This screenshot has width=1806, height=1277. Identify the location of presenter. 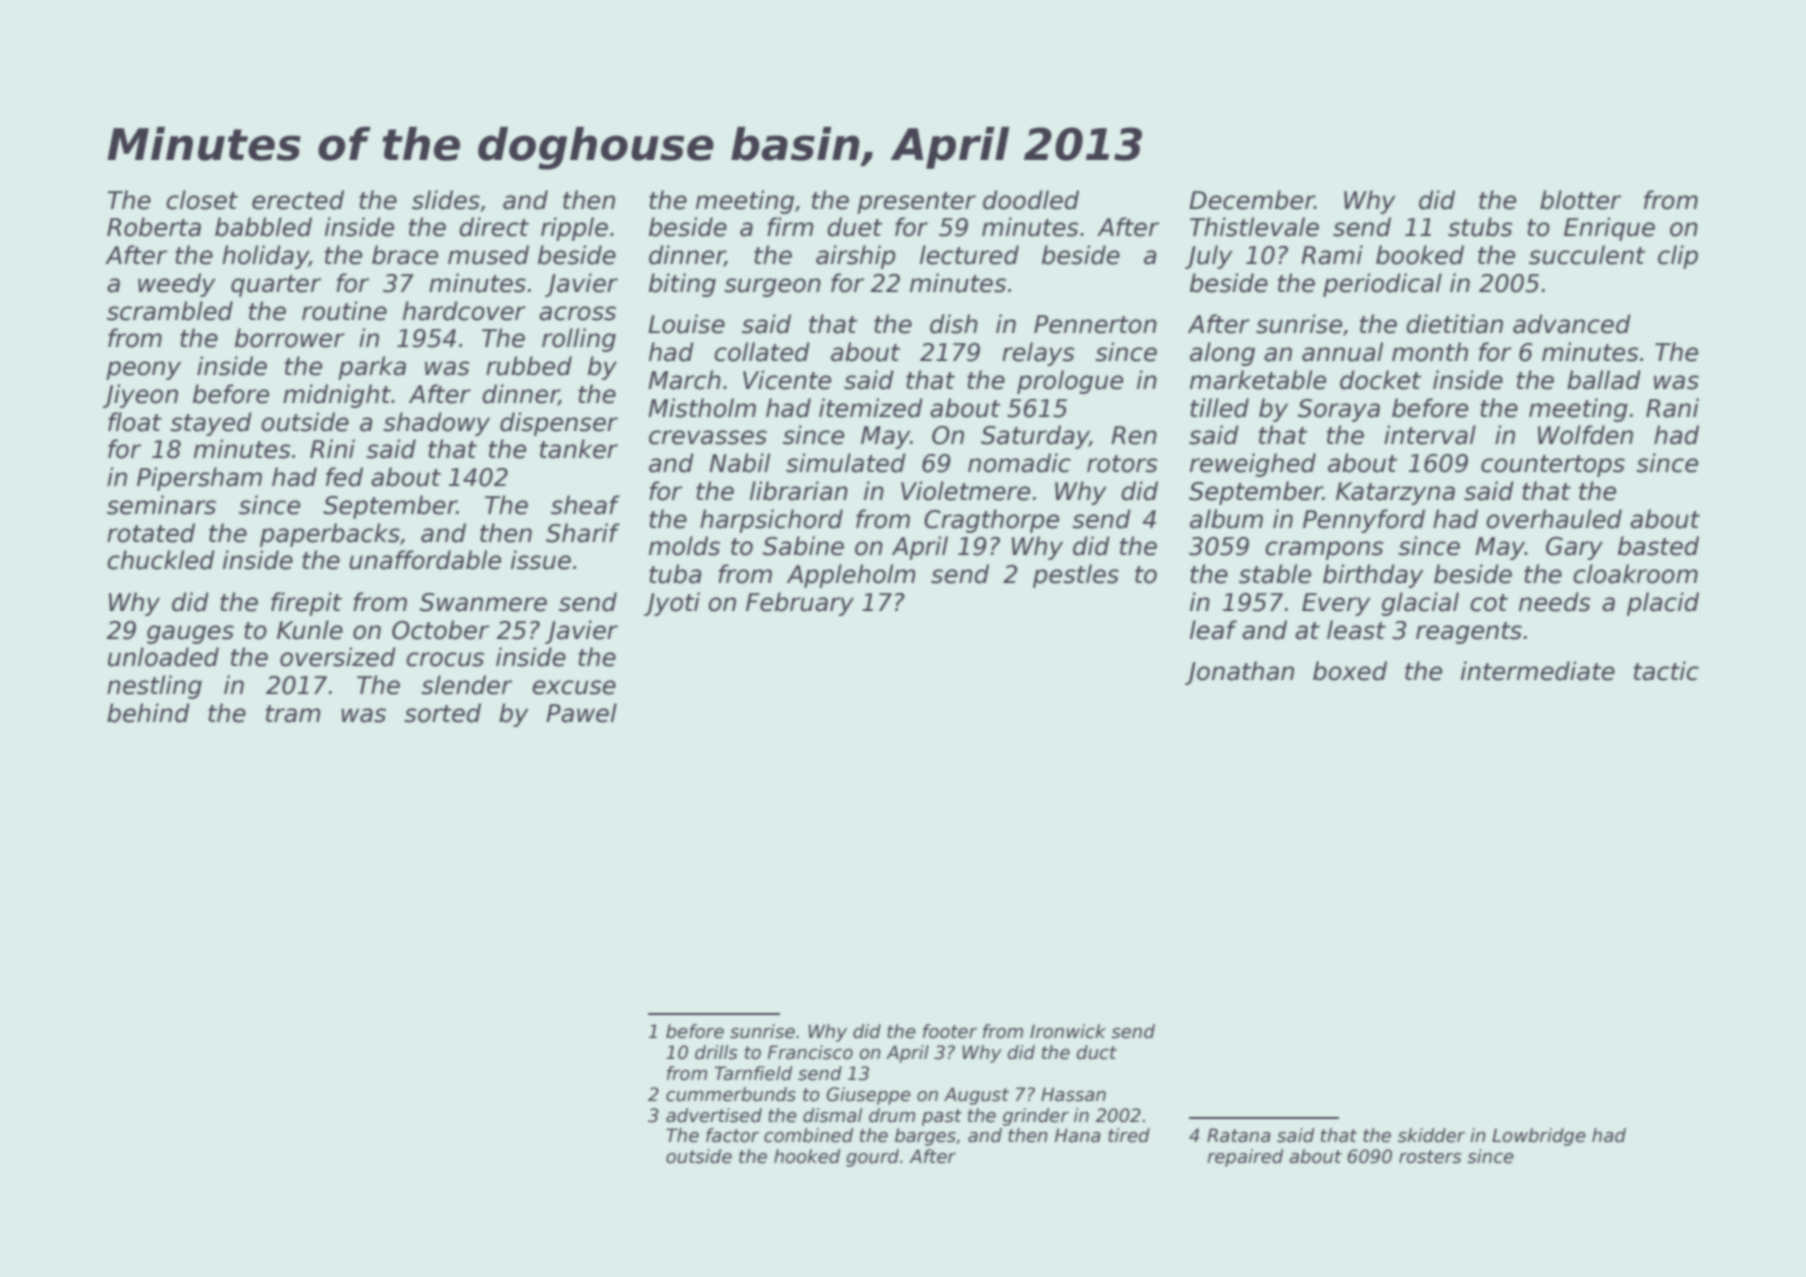
(916, 203).
